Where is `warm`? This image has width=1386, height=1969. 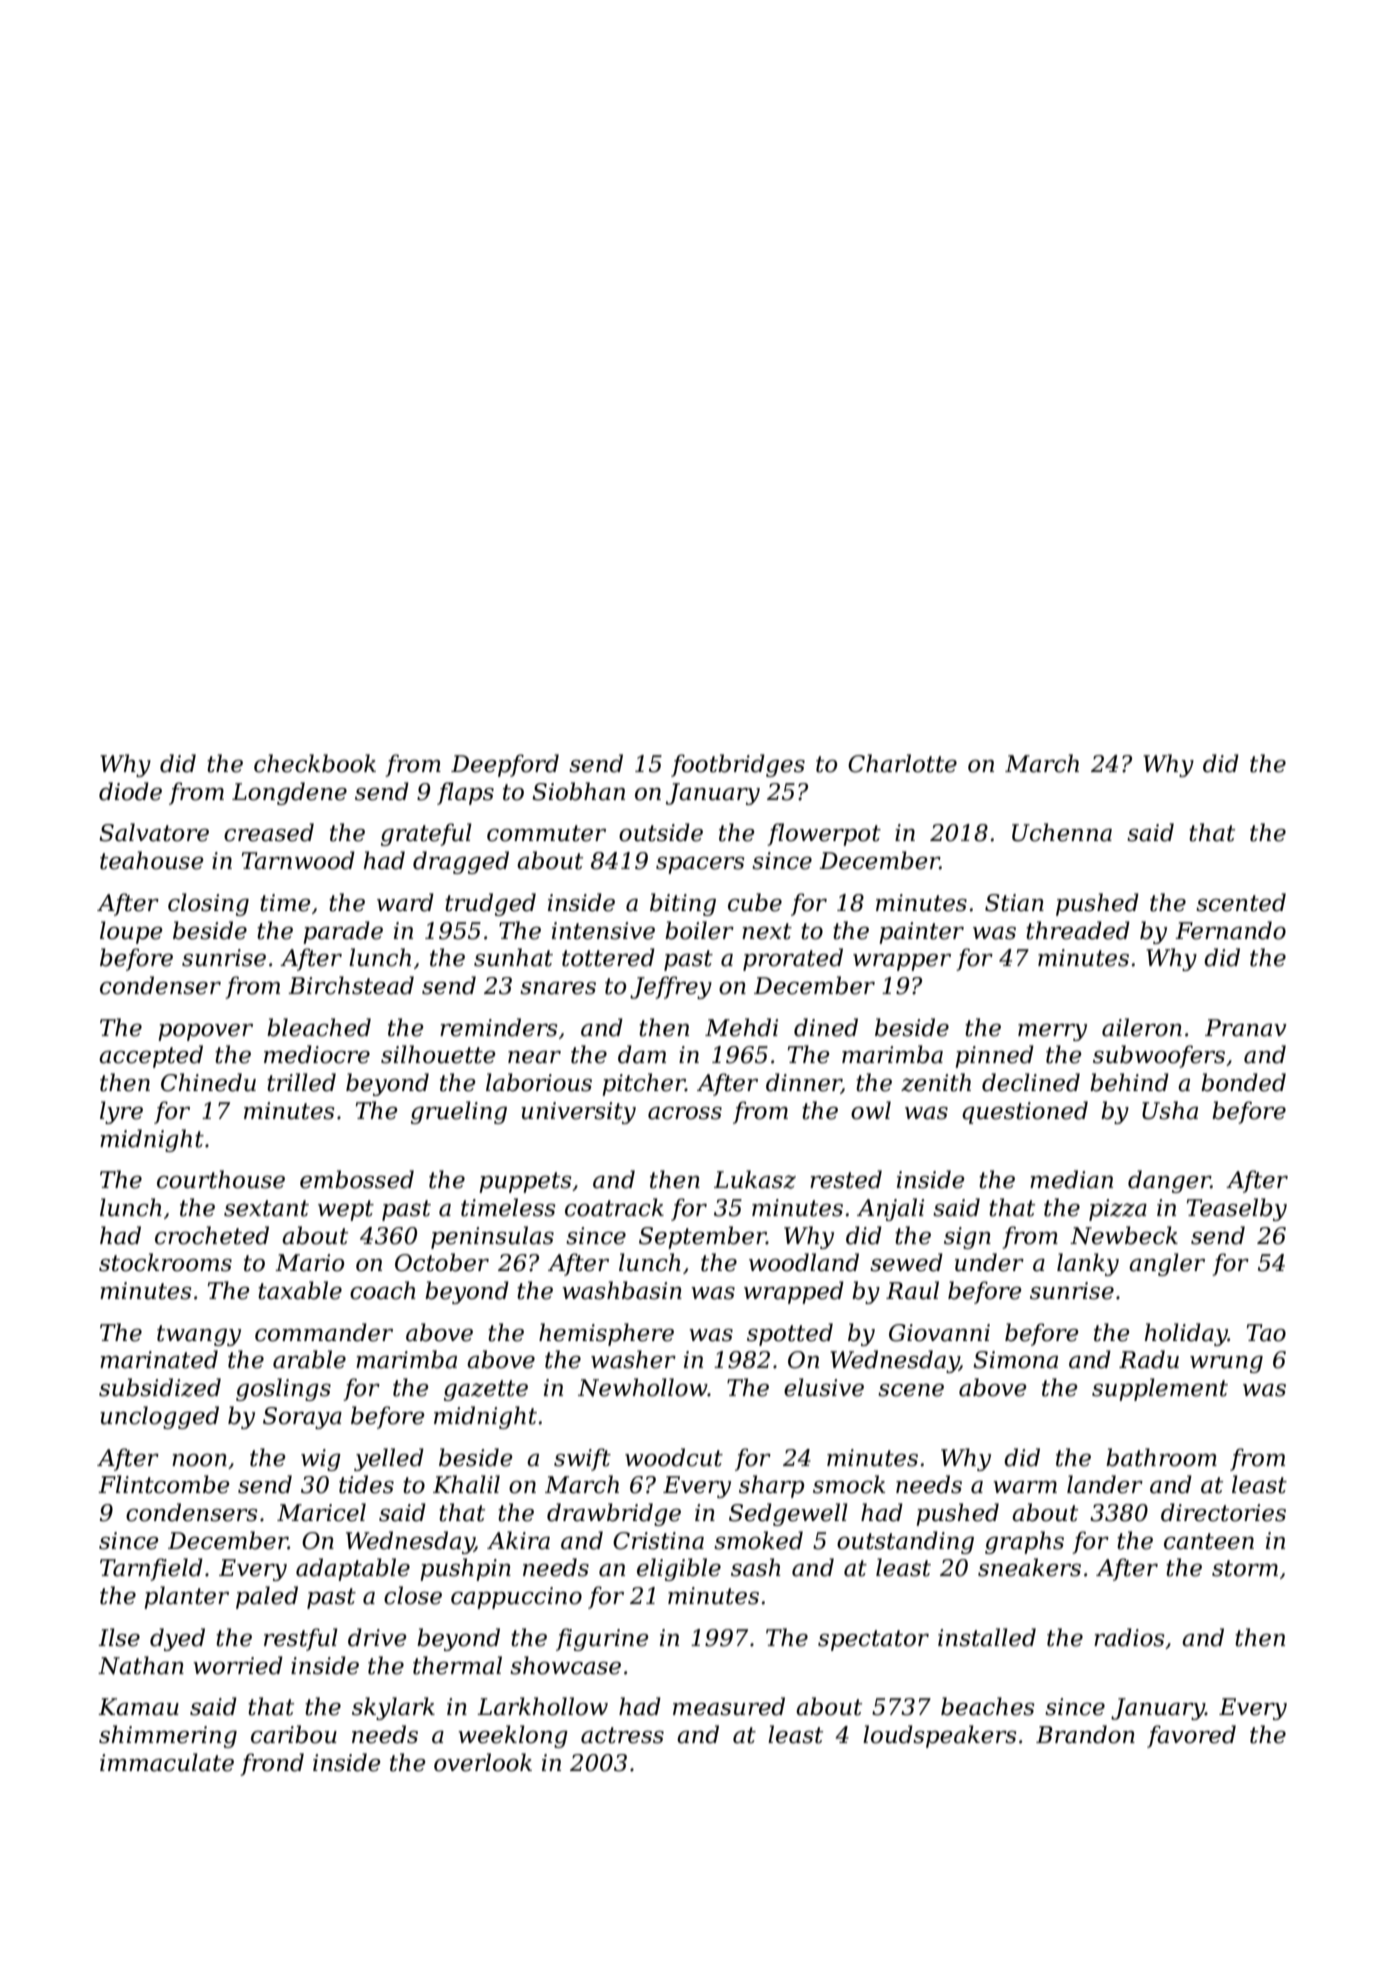
warm is located at coordinates (1025, 1487).
